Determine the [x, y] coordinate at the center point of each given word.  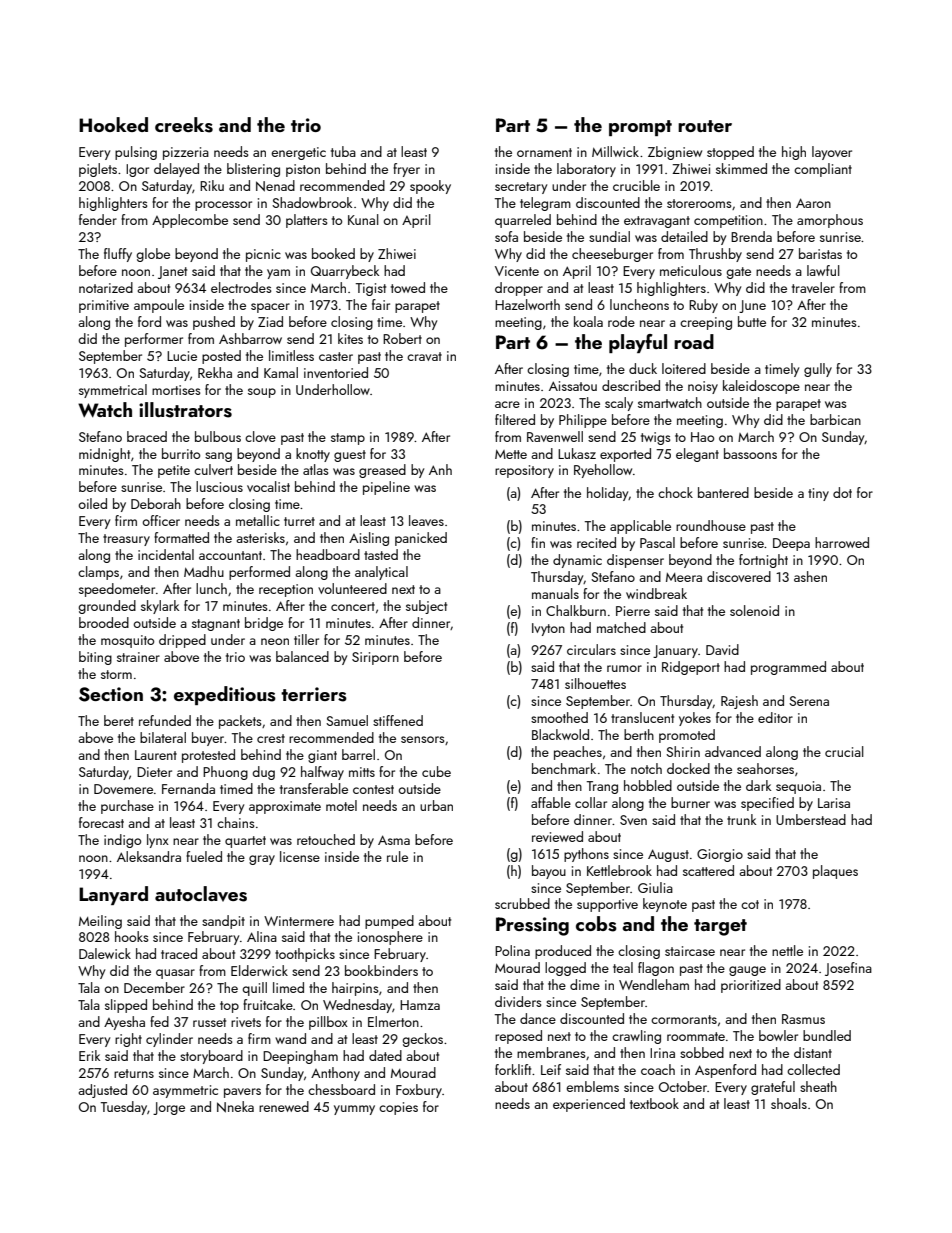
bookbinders [381, 970]
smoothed [559, 717]
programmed [788, 668]
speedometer [117, 590]
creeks [184, 125]
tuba [343, 151]
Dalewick [105, 953]
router [705, 126]
